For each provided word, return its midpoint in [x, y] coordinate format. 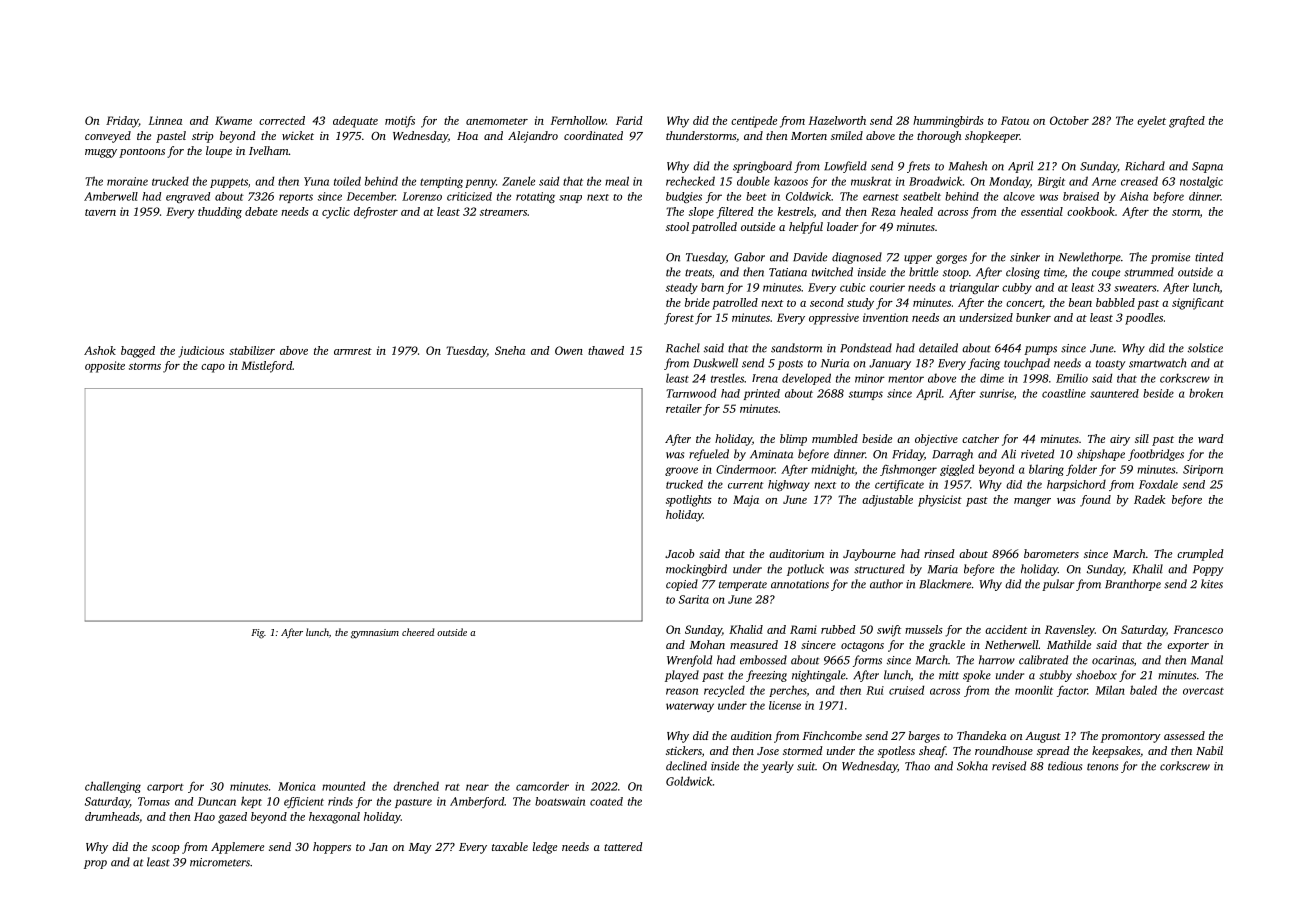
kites [1212, 584]
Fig [257, 634]
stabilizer [252, 350]
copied [682, 585]
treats [698, 273]
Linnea [165, 120]
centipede [754, 122]
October [1069, 120]
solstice [1205, 348]
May [420, 848]
